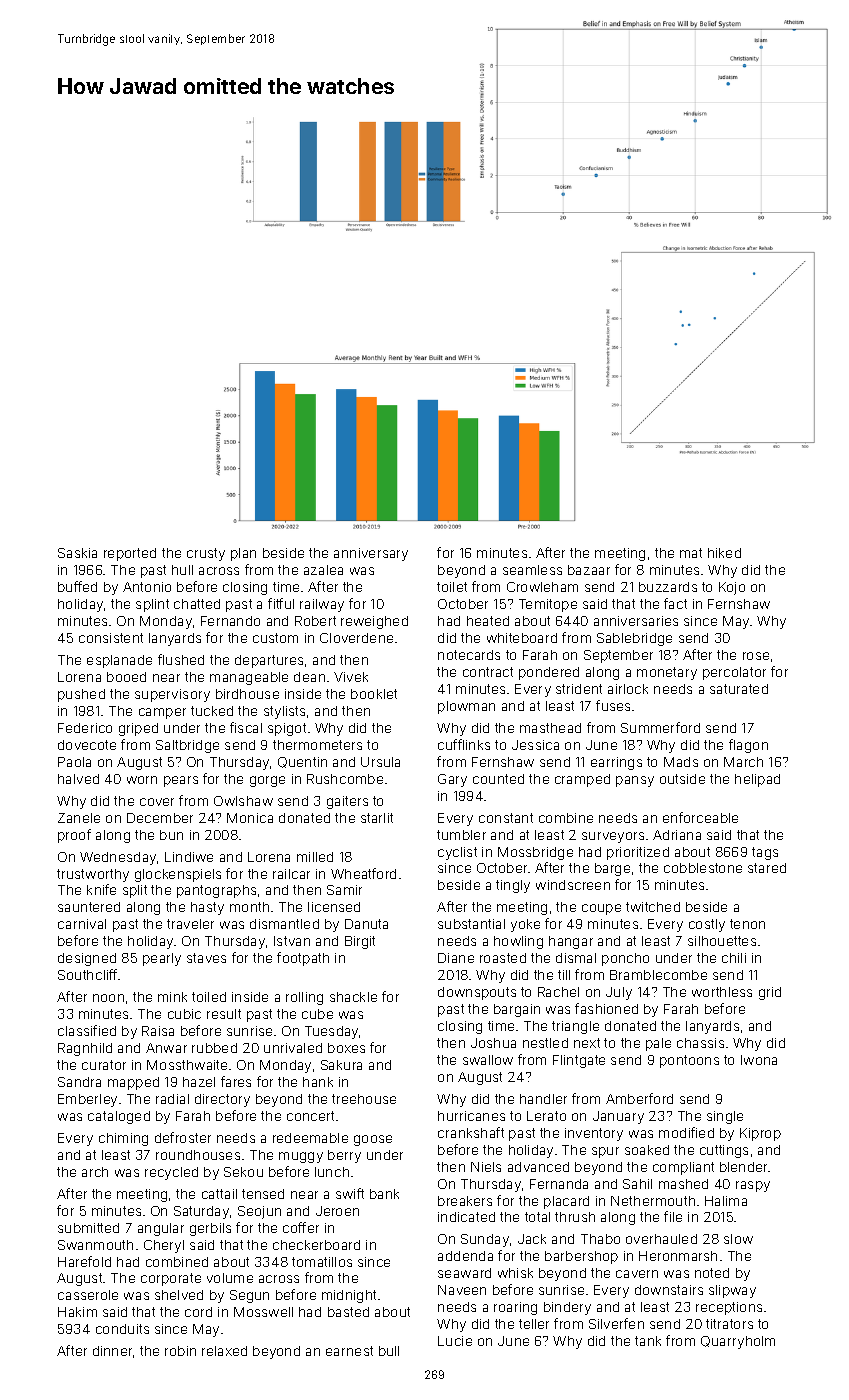 Image resolution: width=849 pixels, height=1400 pixels. I want to click on Saskia, so click(77, 553).
